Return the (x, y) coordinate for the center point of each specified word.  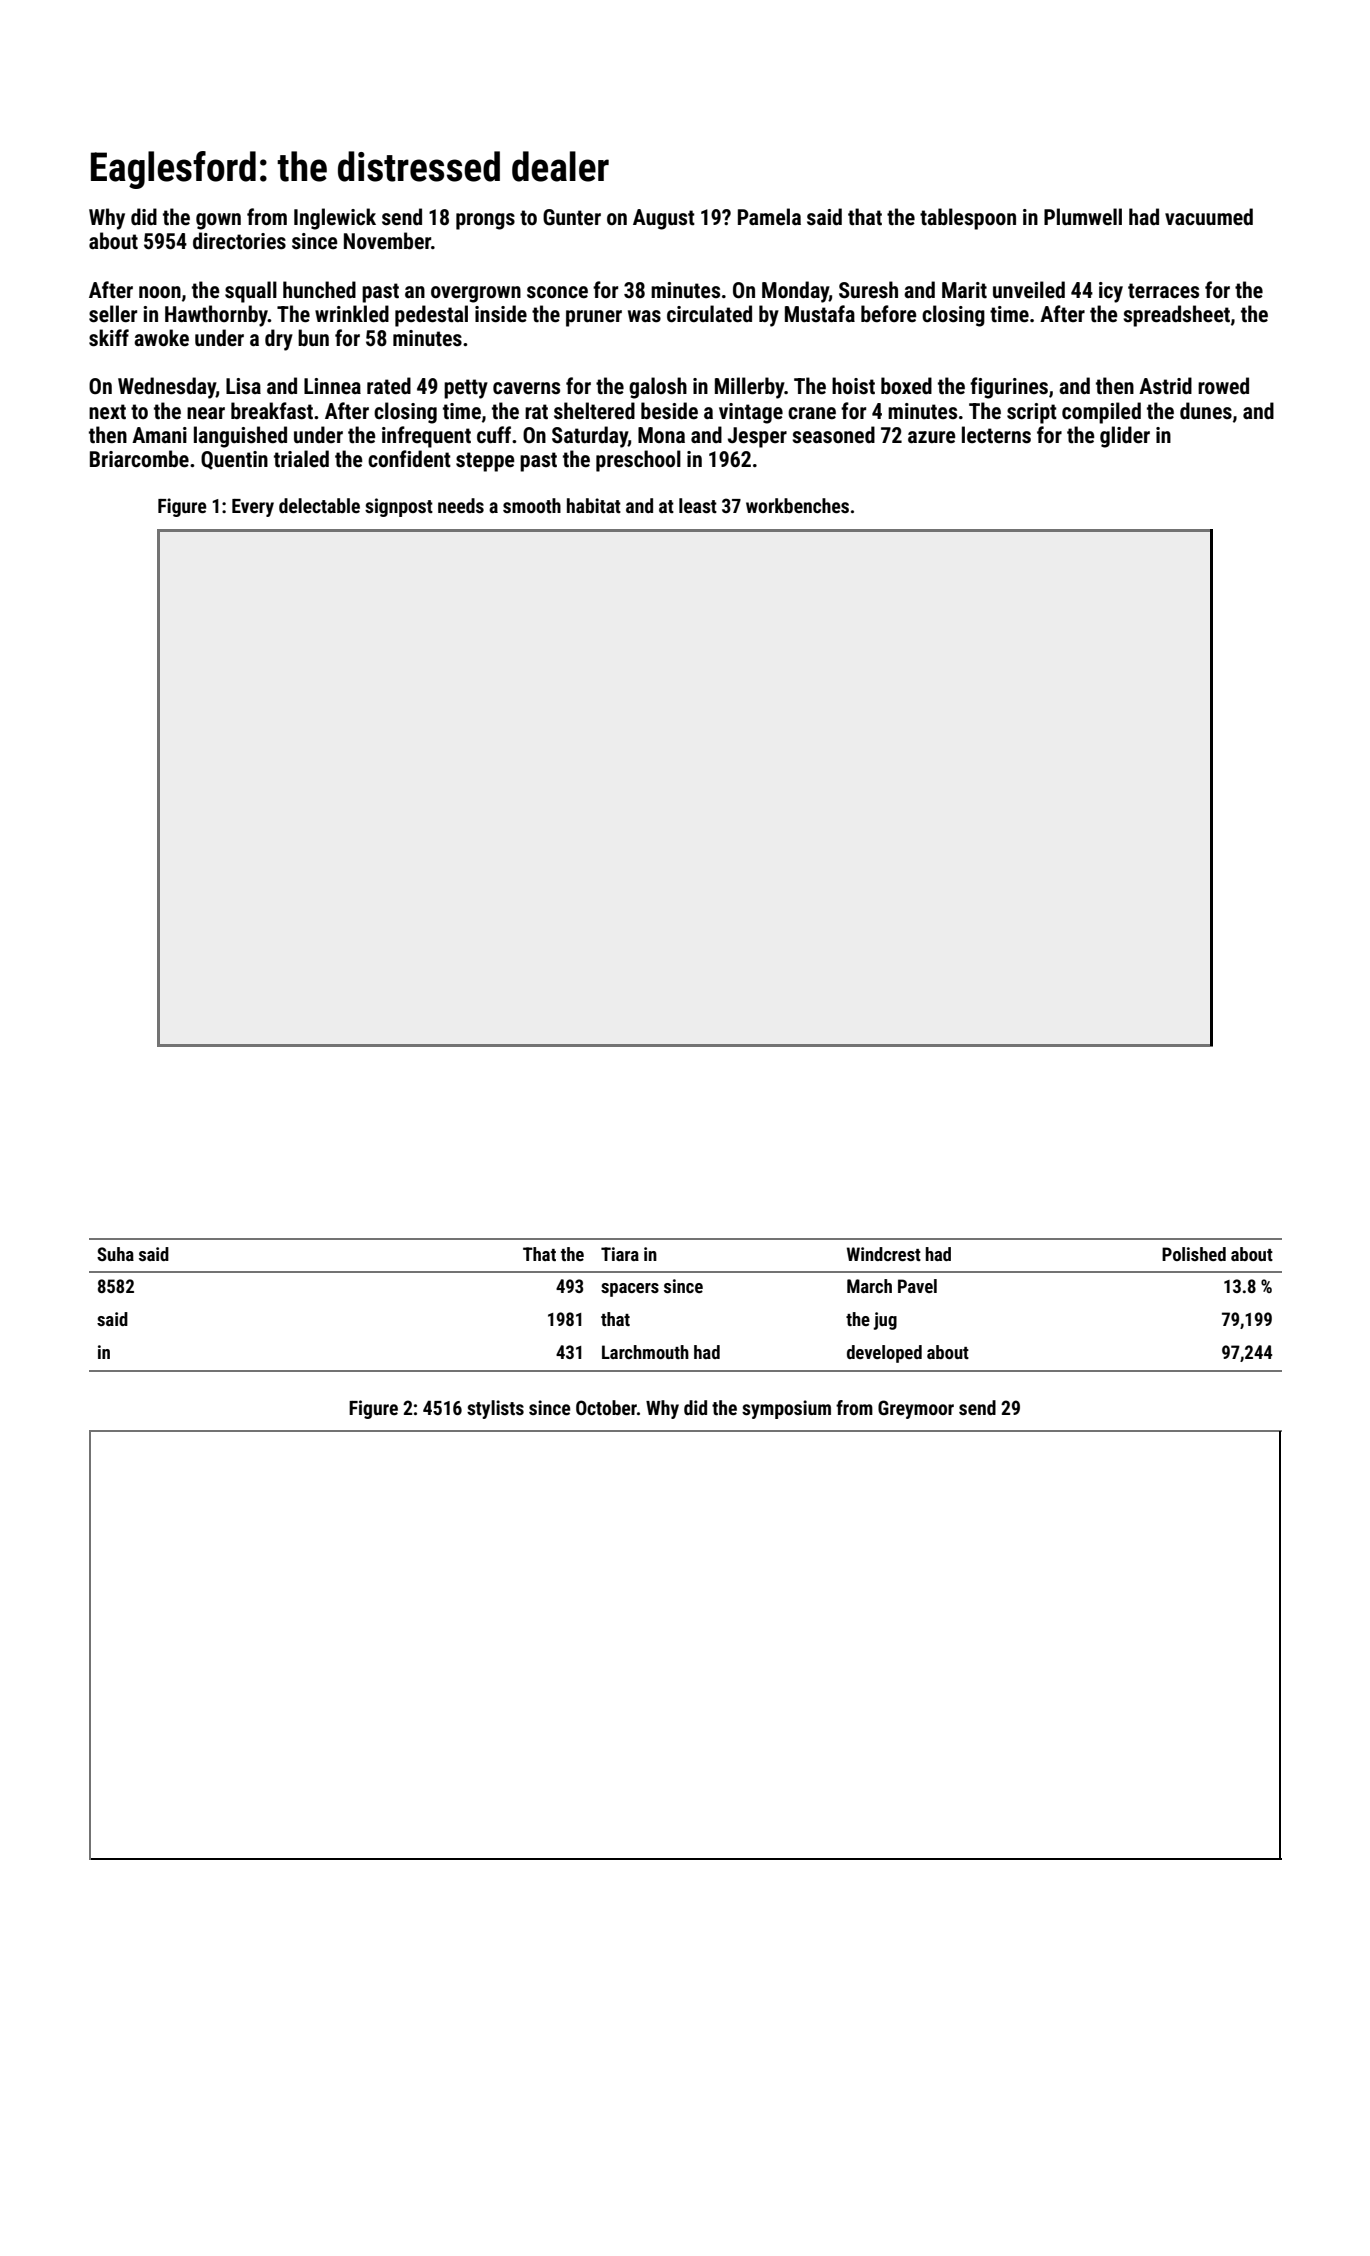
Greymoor (916, 1409)
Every (253, 508)
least (698, 505)
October (606, 1407)
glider (1125, 437)
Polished (1194, 1254)
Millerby (749, 388)
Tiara (620, 1254)
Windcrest (884, 1254)
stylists (495, 1409)
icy (1111, 292)
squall (251, 292)
